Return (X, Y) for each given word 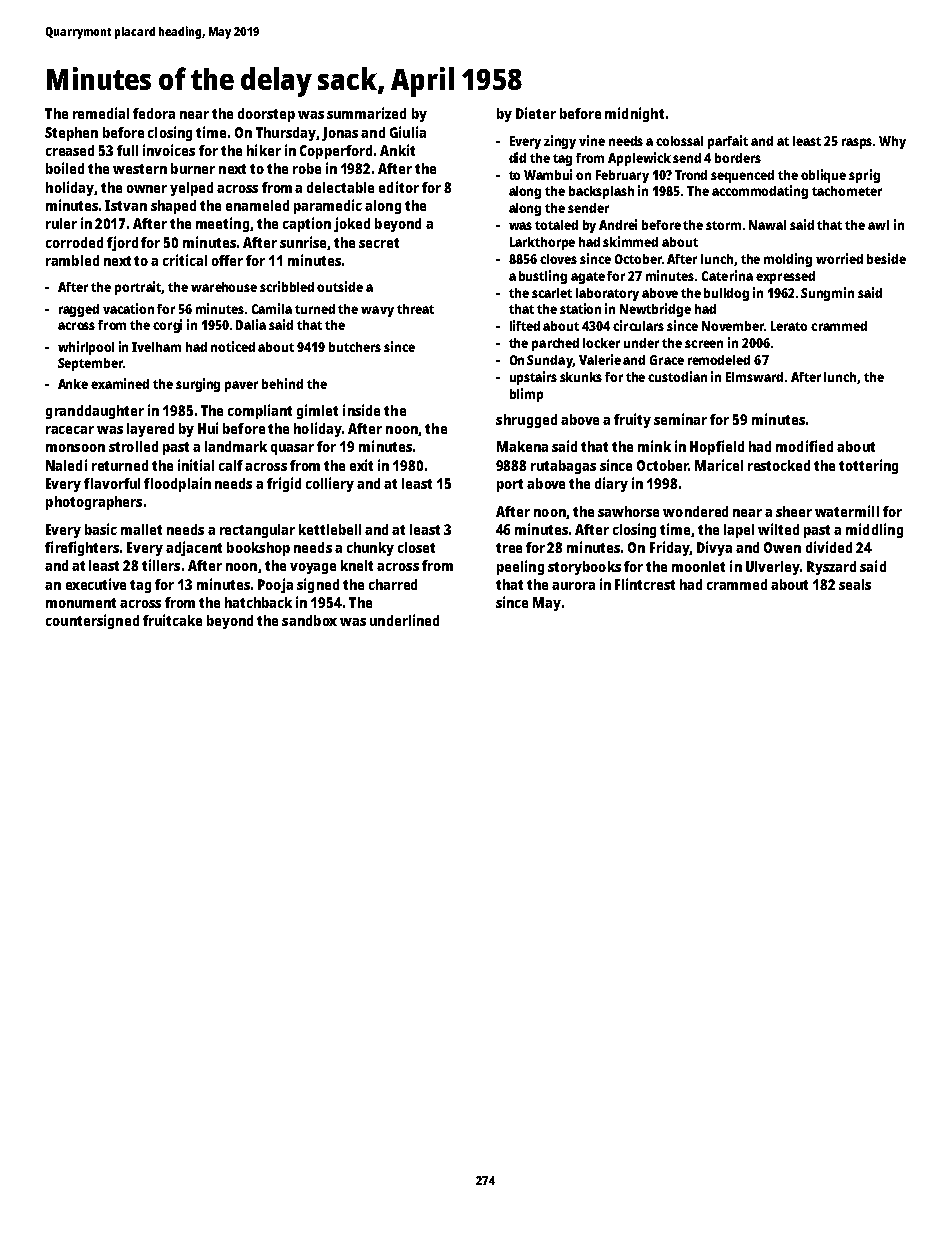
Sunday (550, 361)
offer (227, 260)
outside (340, 286)
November (733, 326)
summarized (366, 113)
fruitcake (172, 620)
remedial (101, 113)
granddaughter (95, 412)
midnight (634, 114)
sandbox (309, 620)
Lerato (789, 326)
